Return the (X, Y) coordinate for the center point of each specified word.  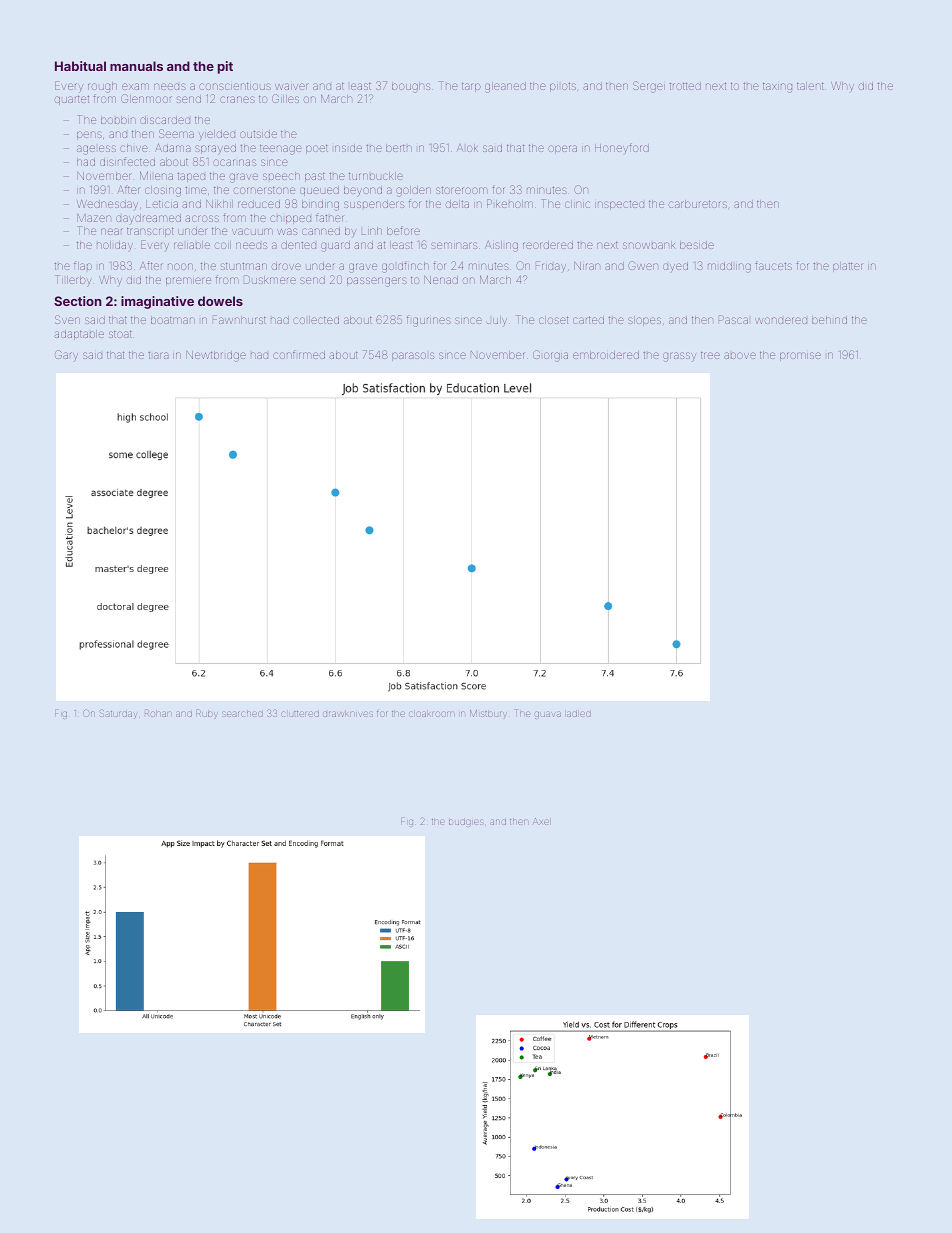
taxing (777, 87)
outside (258, 134)
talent (810, 86)
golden (413, 191)
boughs (411, 87)
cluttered (300, 714)
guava (548, 715)
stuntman (244, 266)
